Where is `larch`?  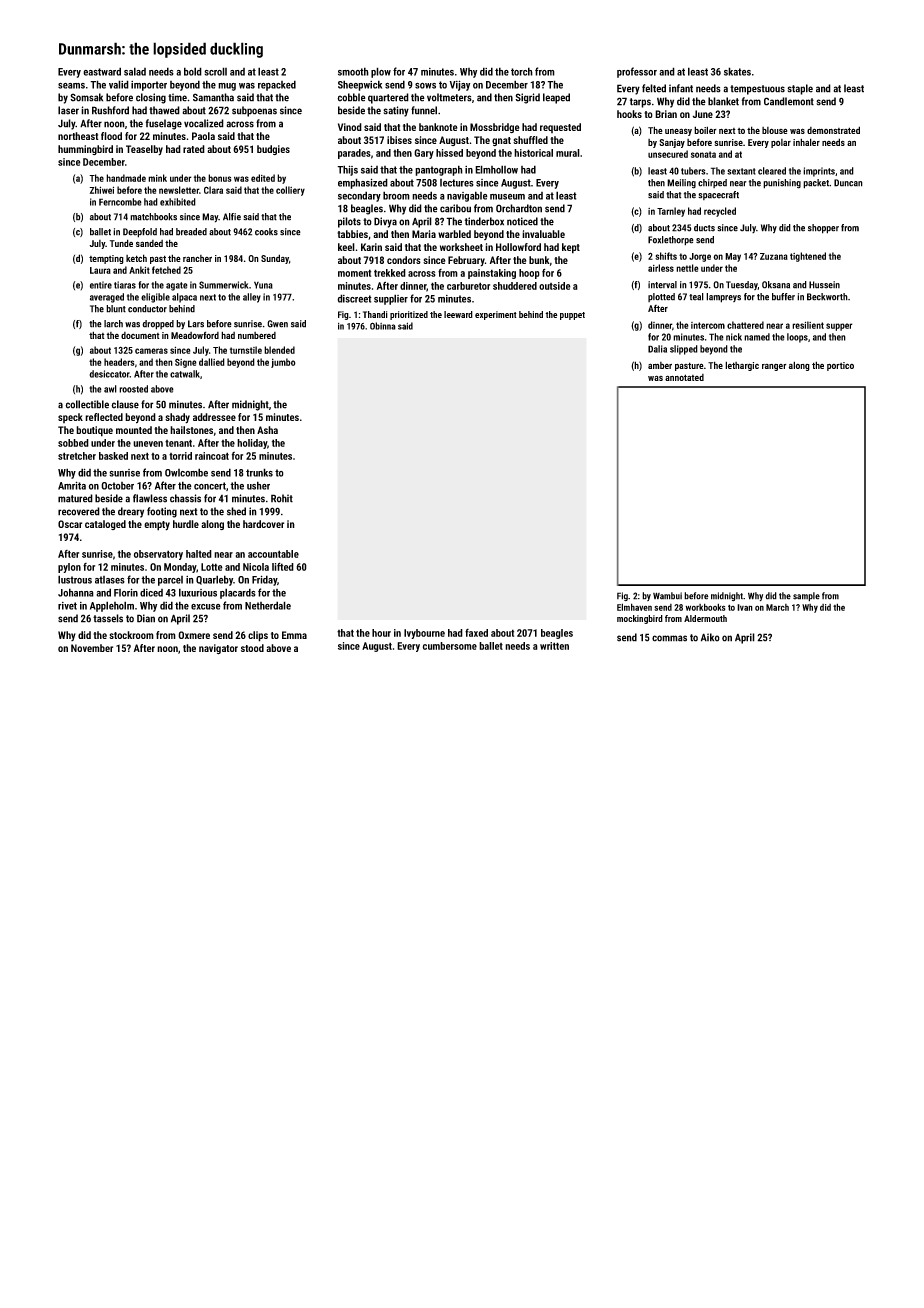
larch is located at coordinates (113, 324).
